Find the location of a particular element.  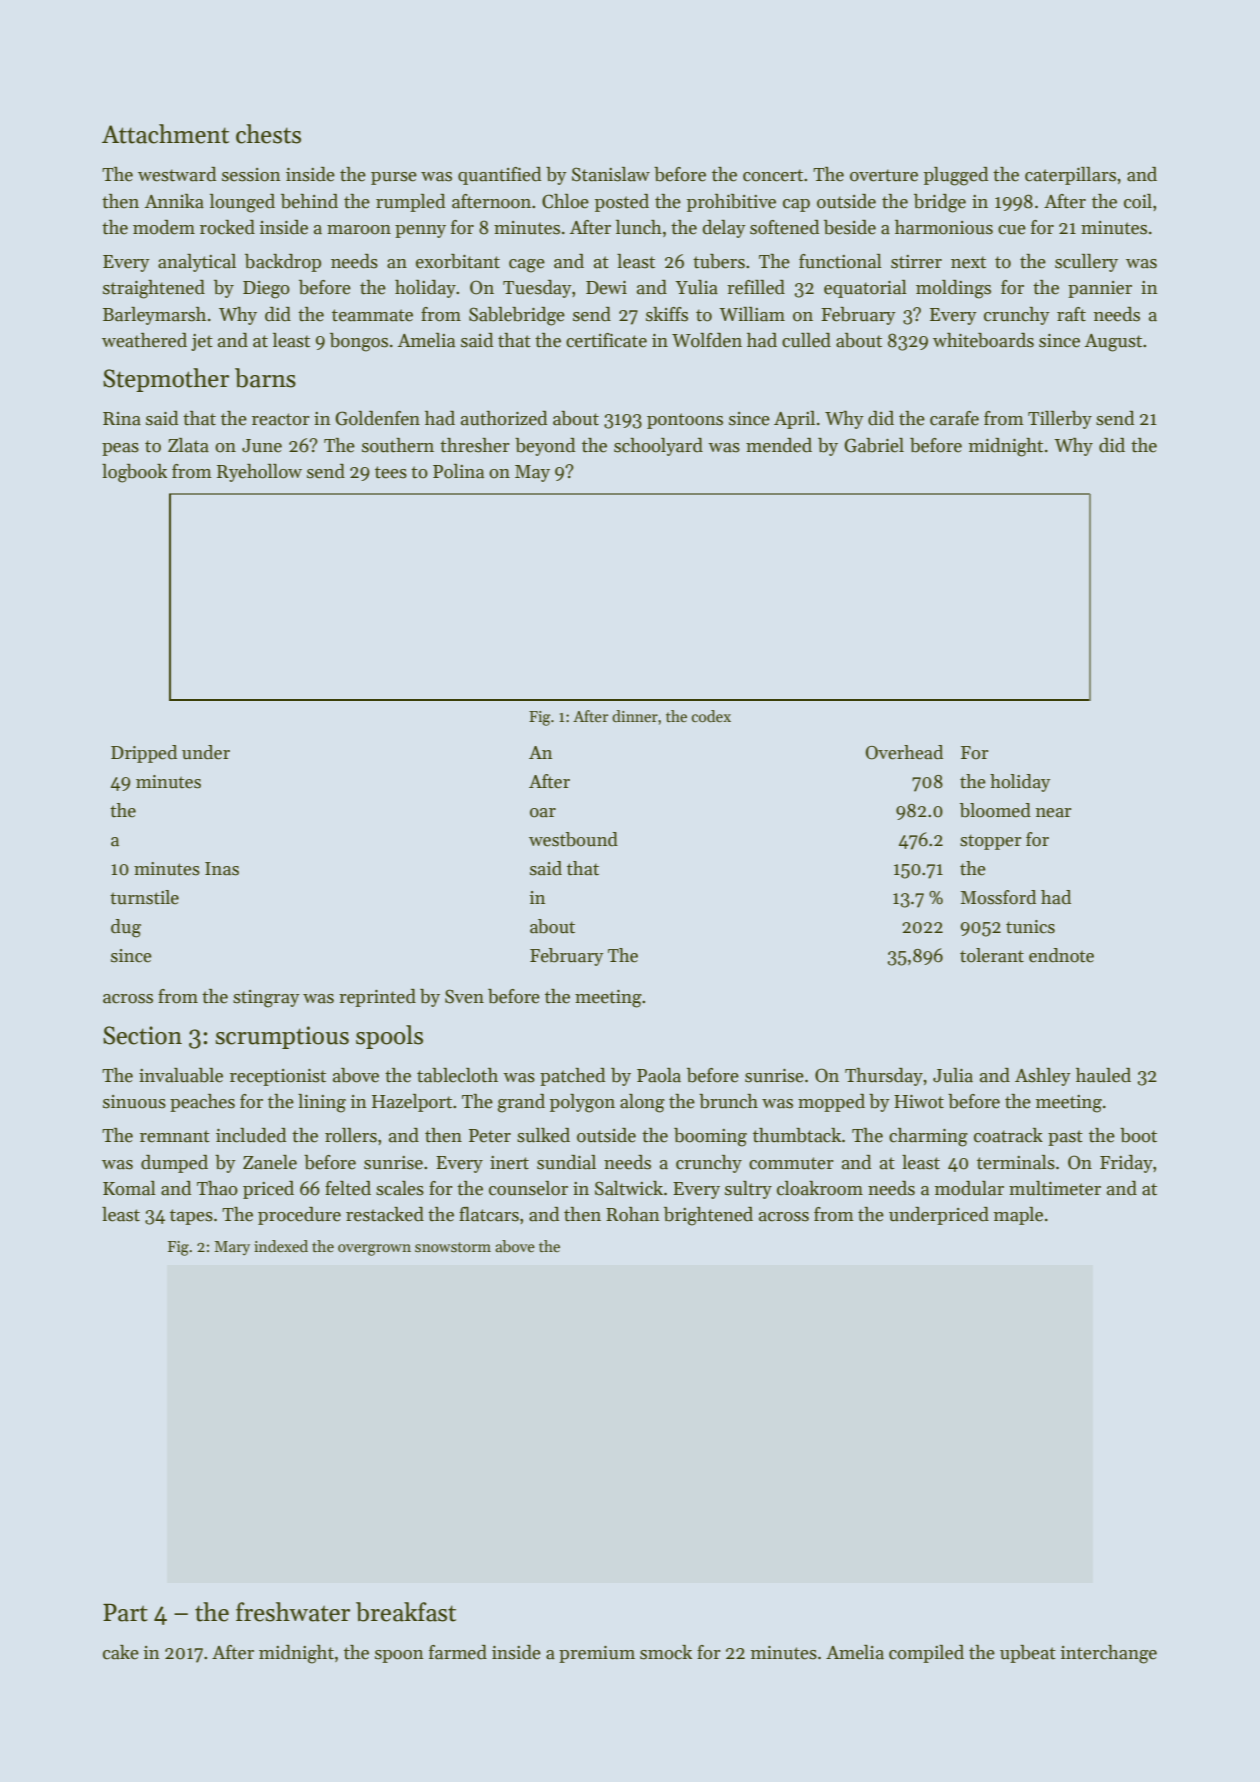

chests is located at coordinates (268, 134).
